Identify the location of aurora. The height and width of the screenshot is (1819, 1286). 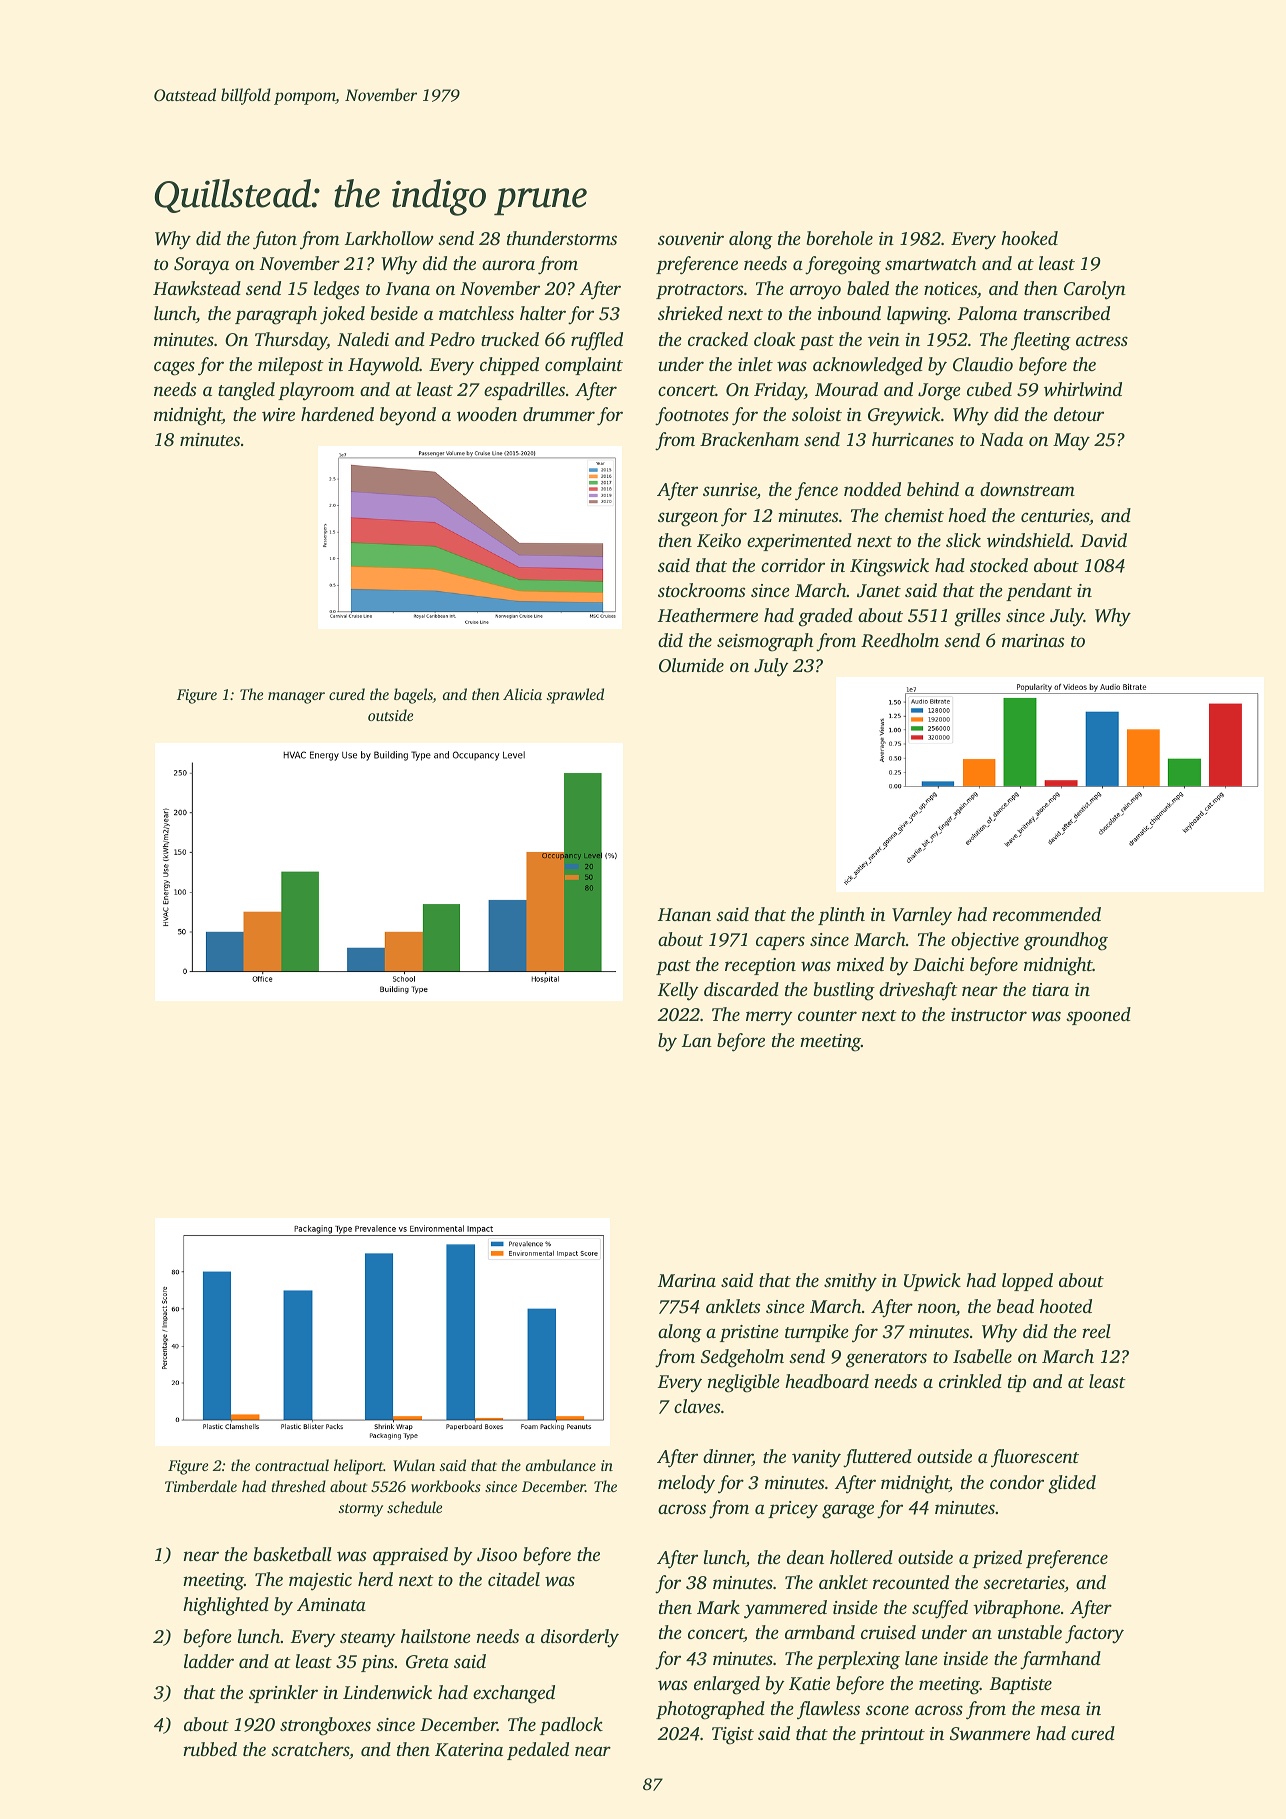
(508, 265).
